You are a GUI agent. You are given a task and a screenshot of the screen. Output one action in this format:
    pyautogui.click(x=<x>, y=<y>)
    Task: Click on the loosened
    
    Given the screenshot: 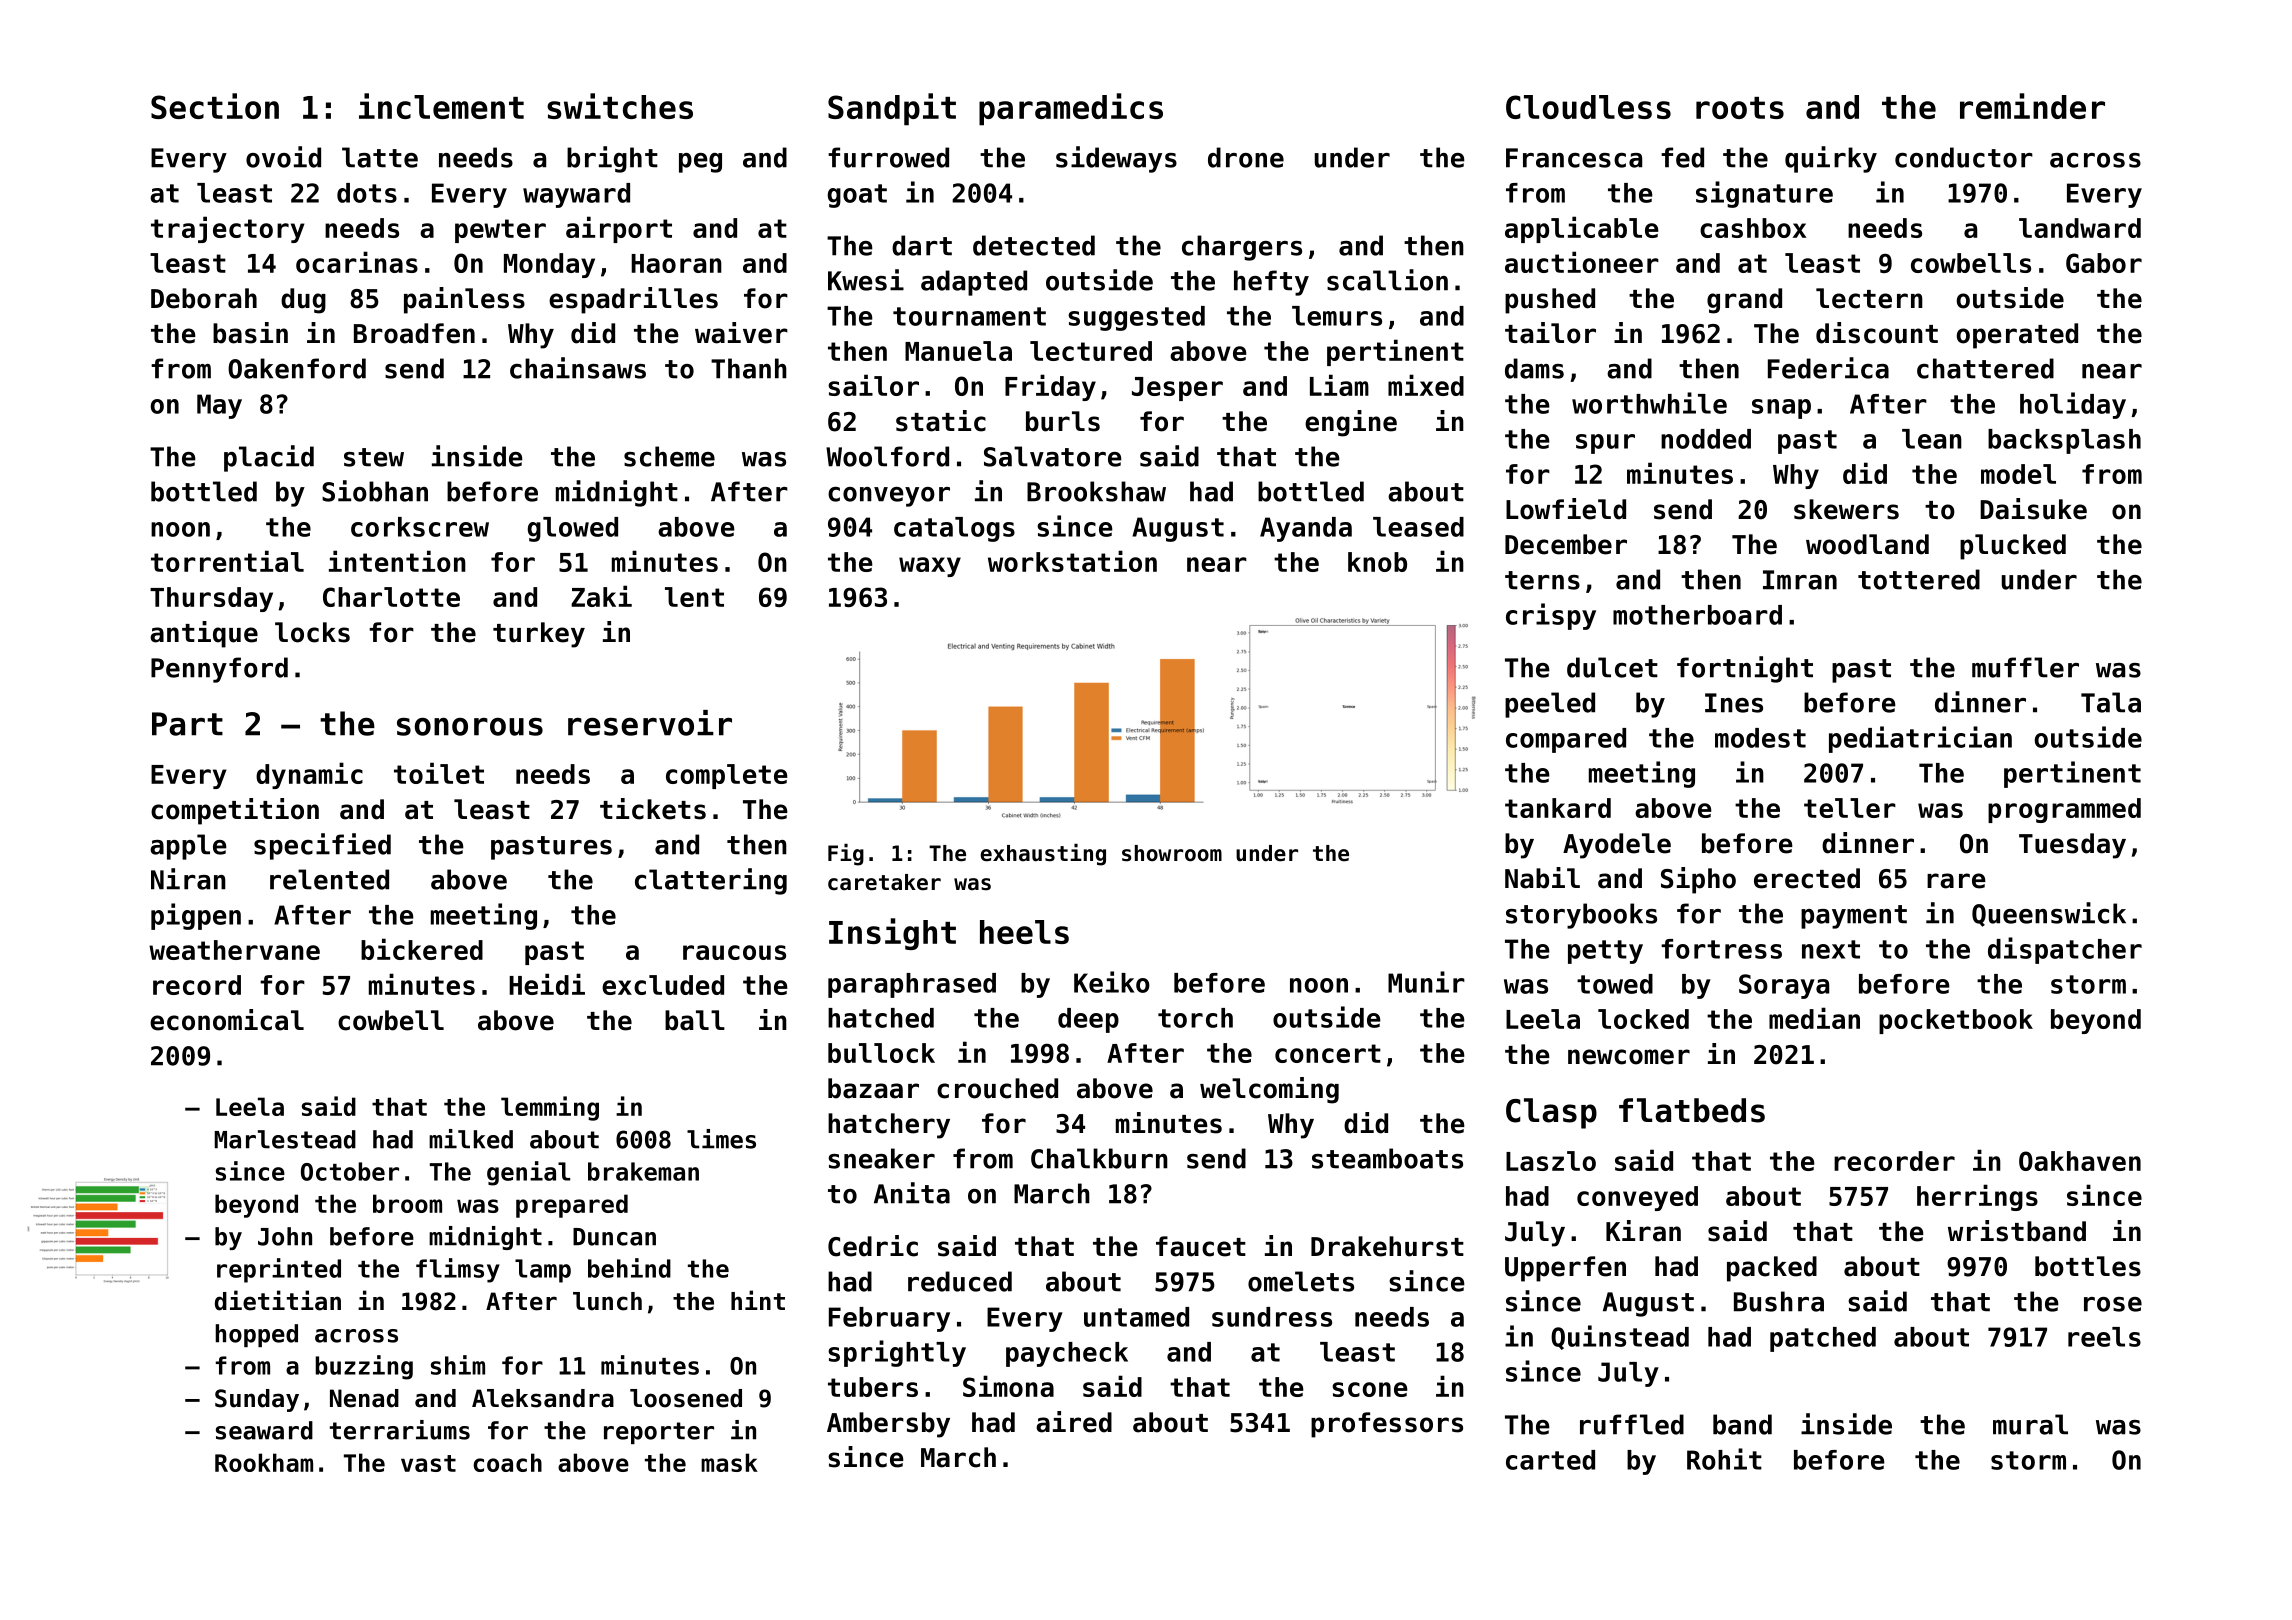 What is the action you would take?
    pyautogui.click(x=686, y=1398)
